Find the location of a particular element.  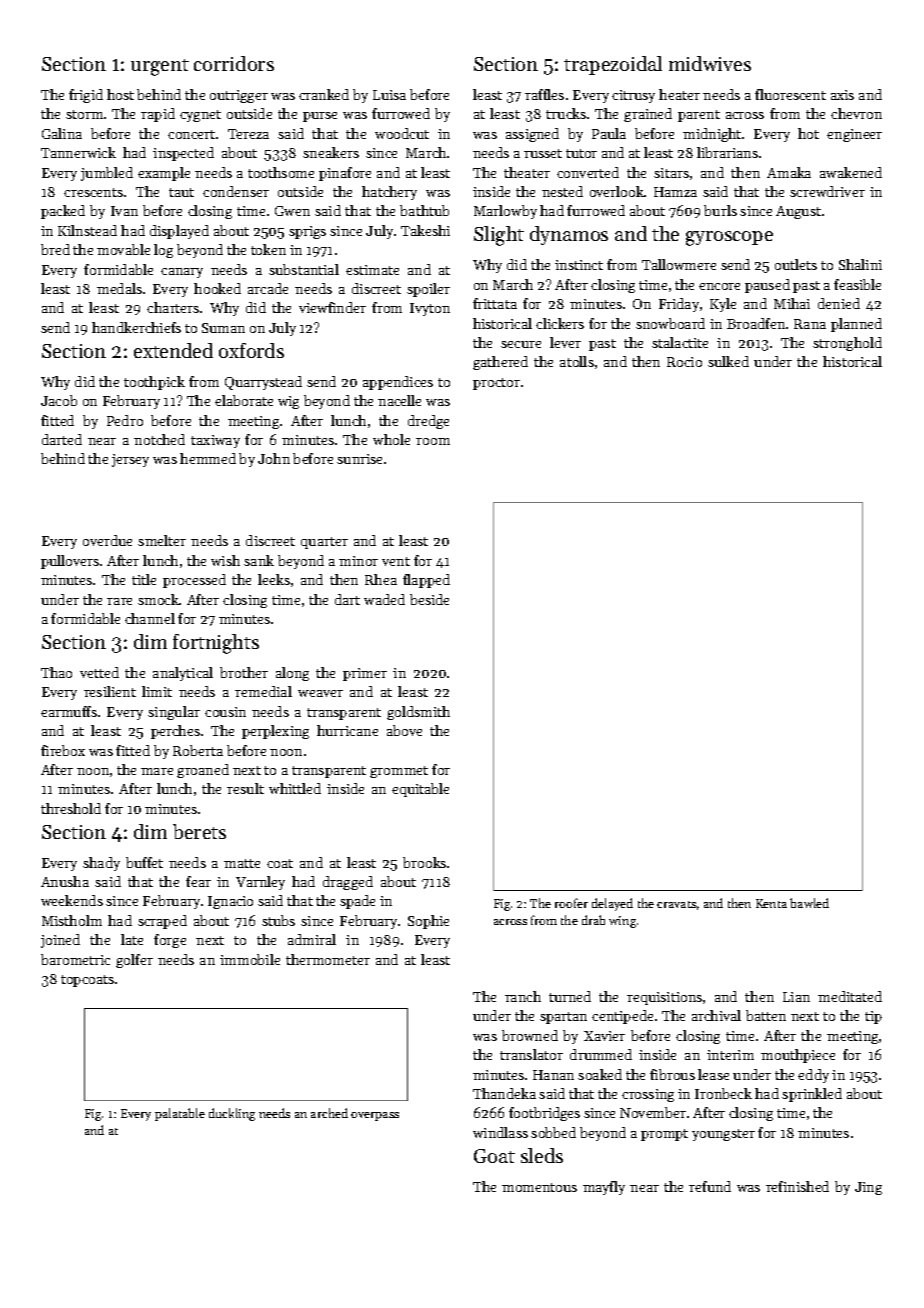

frigid is located at coordinates (86, 96).
